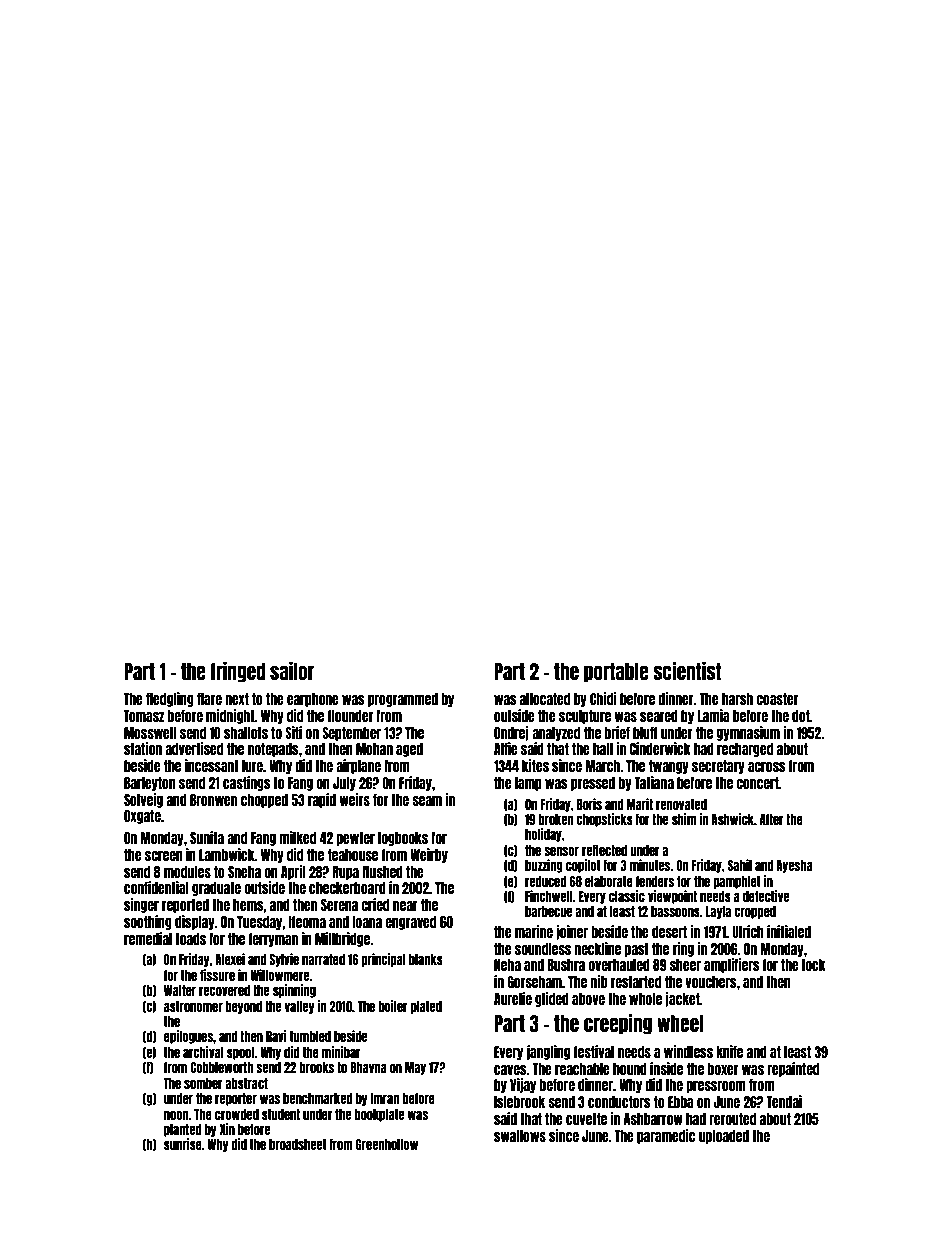 The height and width of the screenshot is (1233, 952). I want to click on cropped, so click(755, 912).
